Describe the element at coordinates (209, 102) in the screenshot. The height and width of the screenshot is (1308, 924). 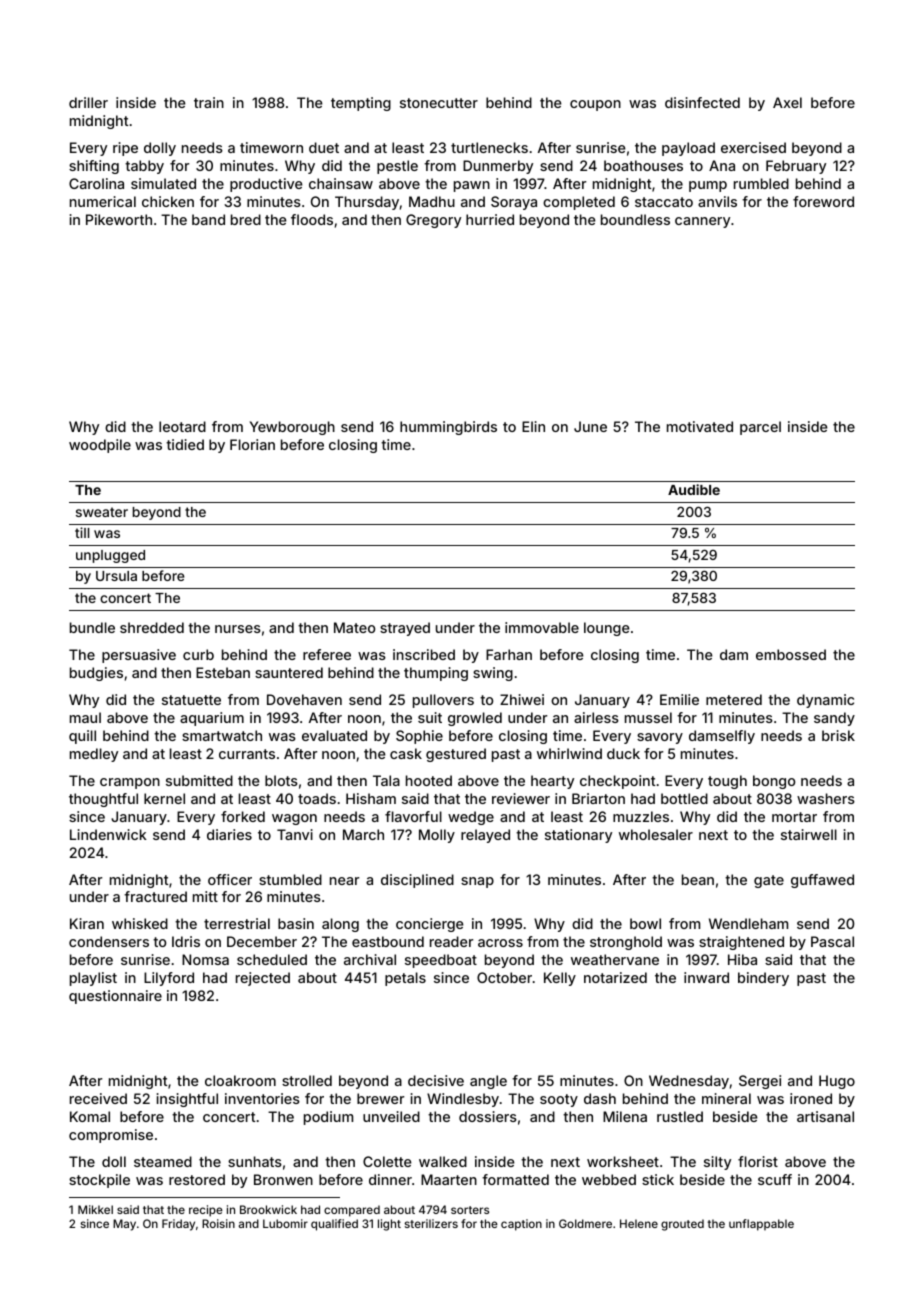
I see `train` at that location.
